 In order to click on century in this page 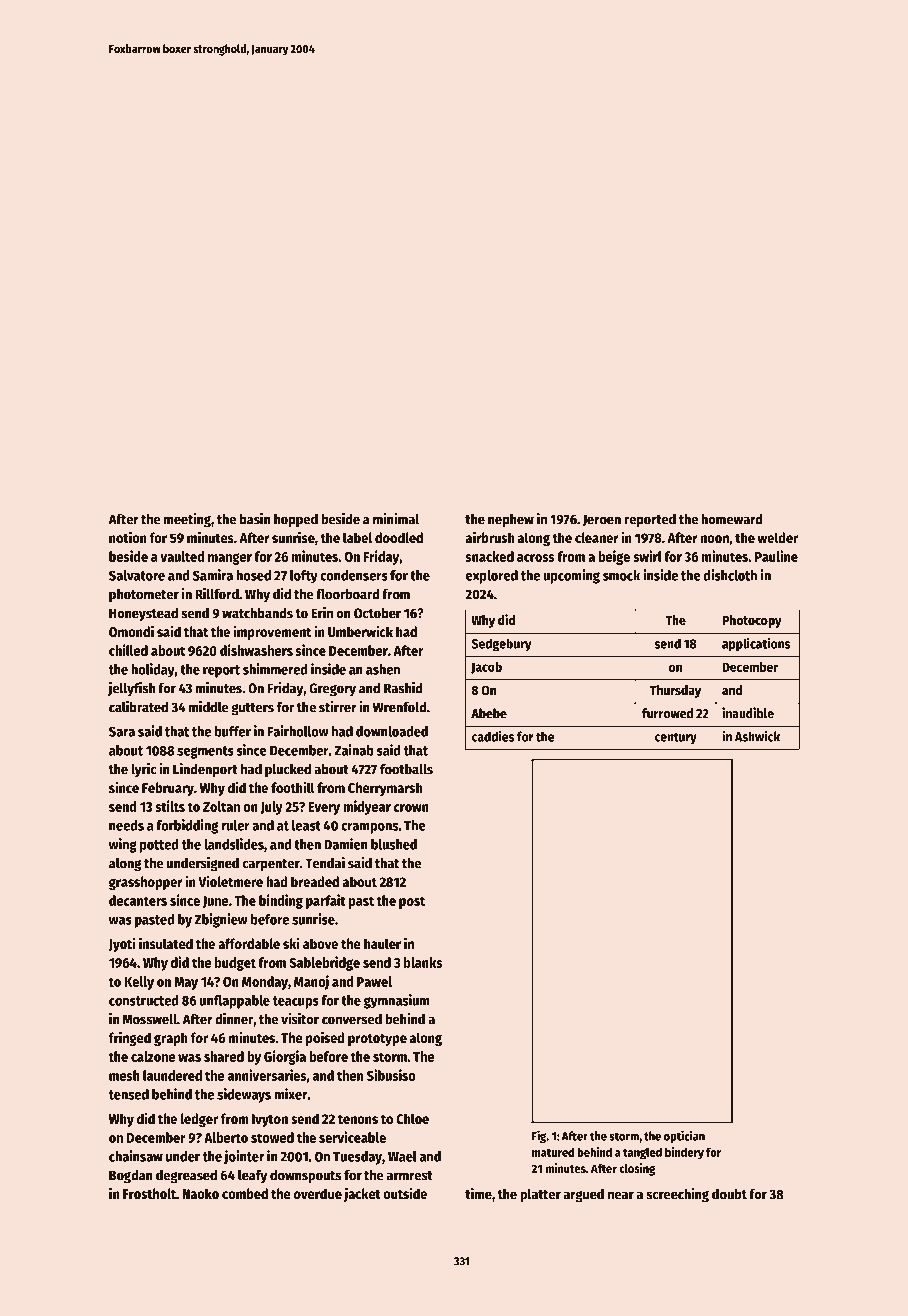, I will do `click(676, 739)`.
